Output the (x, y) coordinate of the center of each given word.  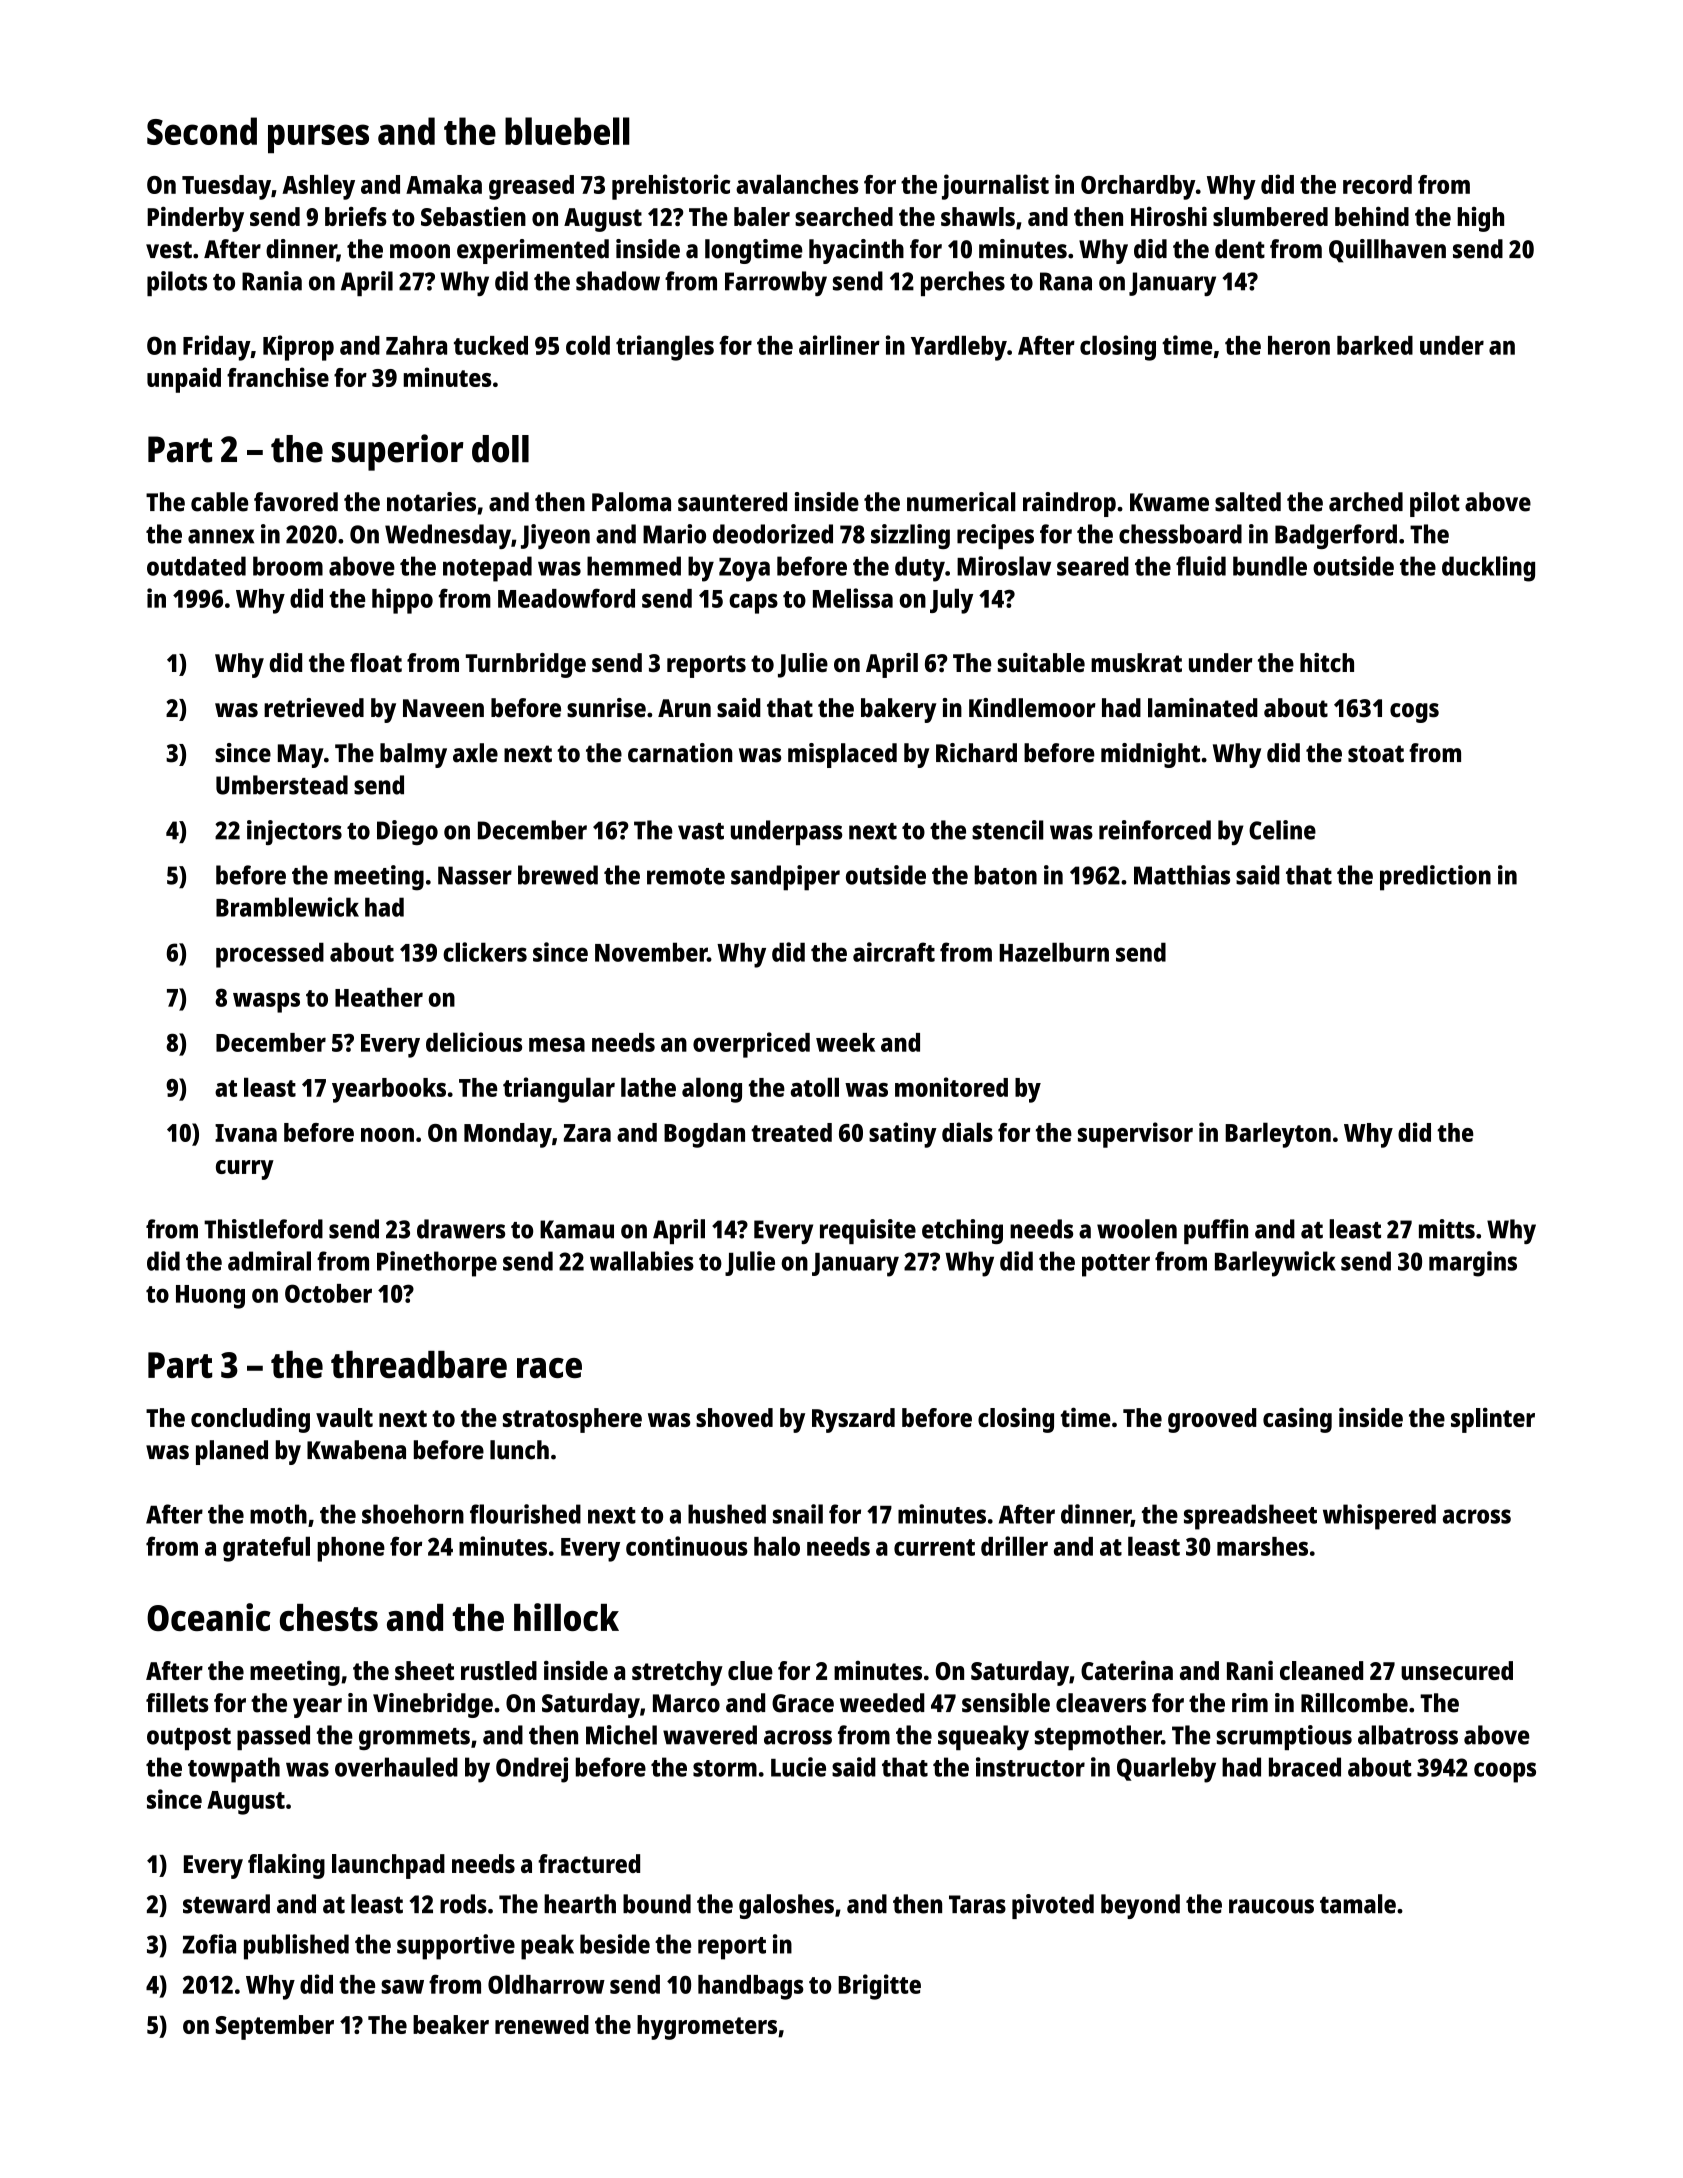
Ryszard (853, 1420)
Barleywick (1275, 1264)
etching (962, 1231)
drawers (461, 1229)
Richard (976, 753)
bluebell (567, 131)
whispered (1379, 1517)
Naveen (443, 708)
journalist (995, 187)
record (1377, 184)
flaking (286, 1866)
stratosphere (572, 1420)
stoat (1376, 754)
